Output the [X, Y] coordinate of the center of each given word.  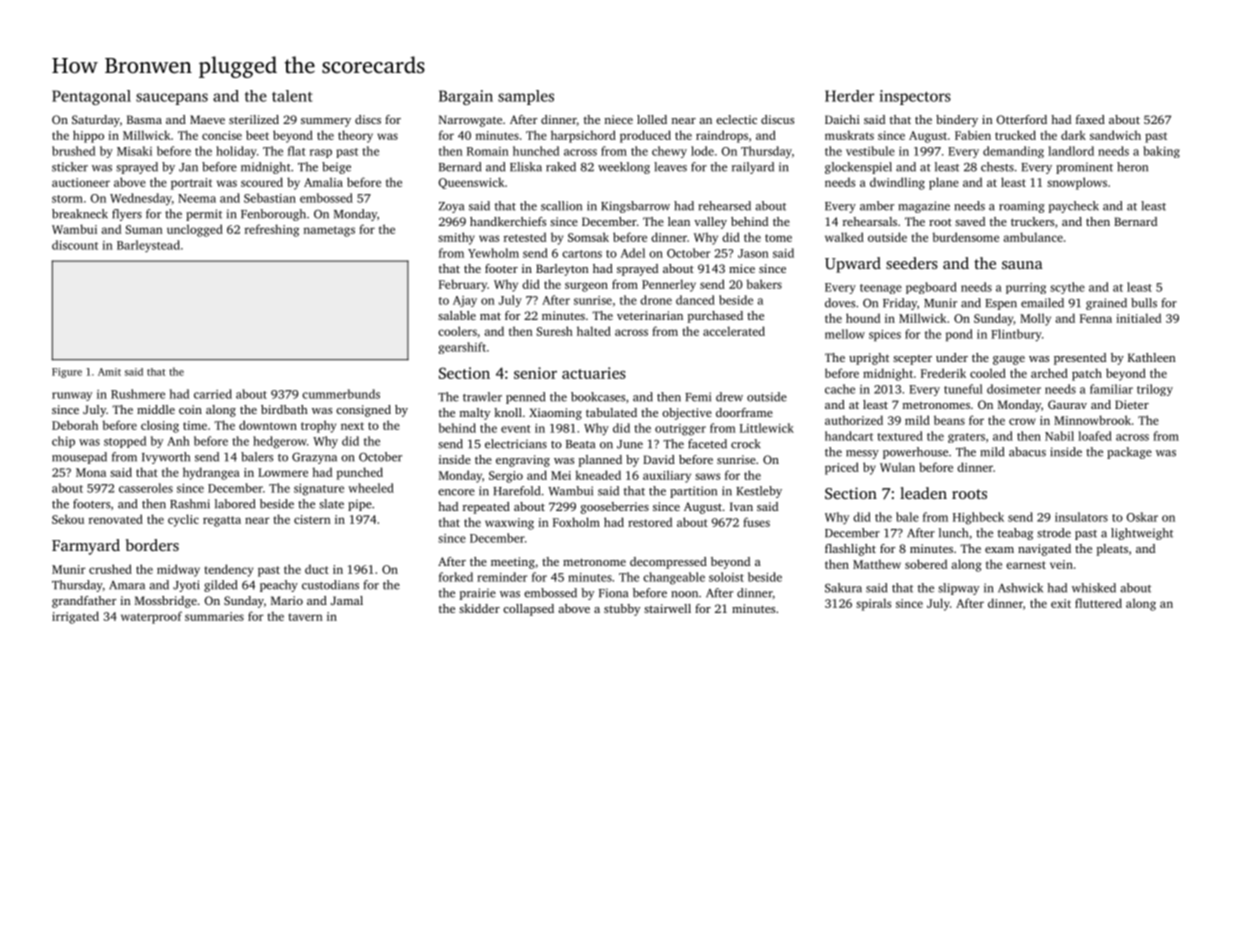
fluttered [1098, 603]
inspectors [915, 97]
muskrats [849, 135]
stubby [622, 610]
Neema [197, 198]
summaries [214, 616]
